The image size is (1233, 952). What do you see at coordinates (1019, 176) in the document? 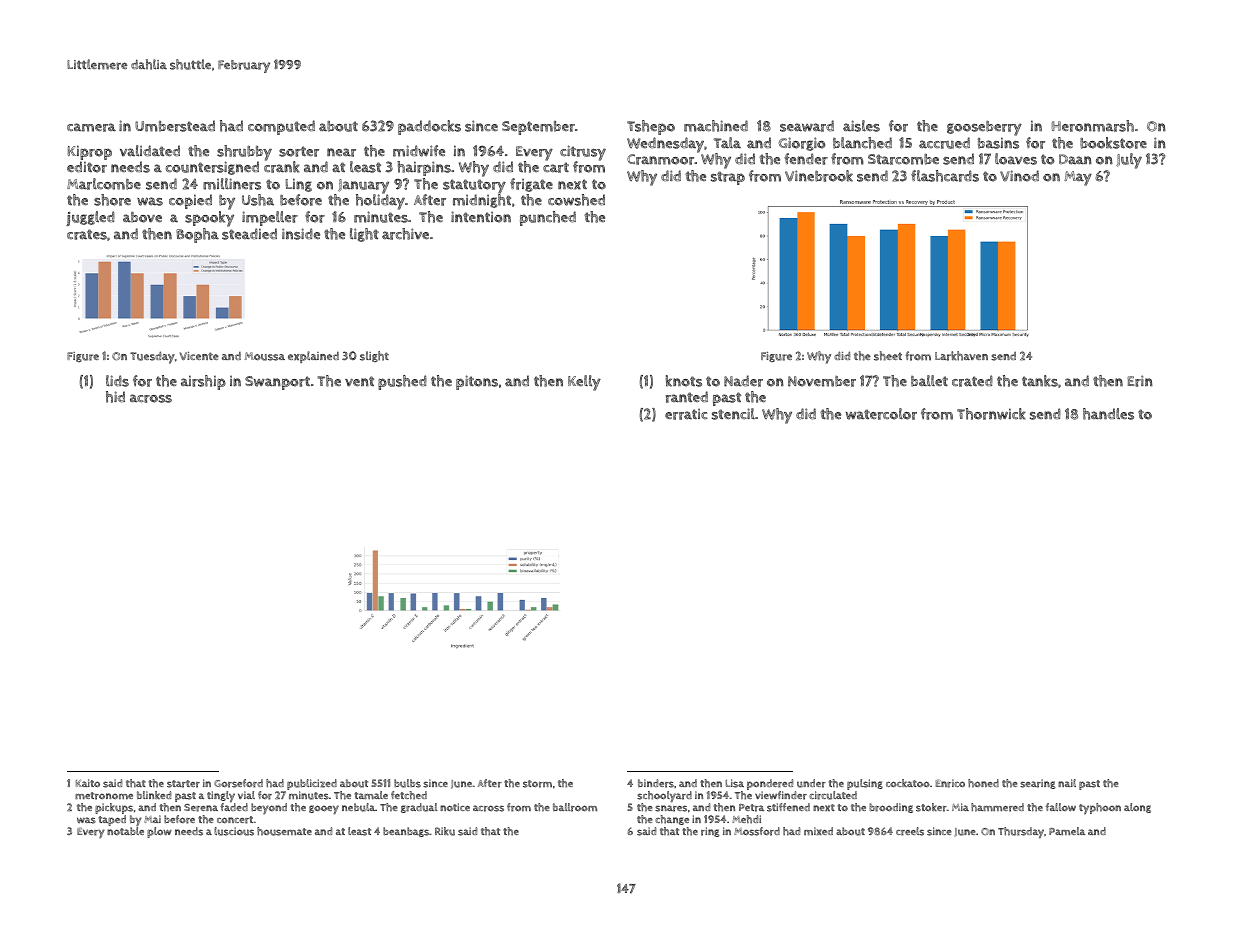
I see `Vinod` at bounding box center [1019, 176].
